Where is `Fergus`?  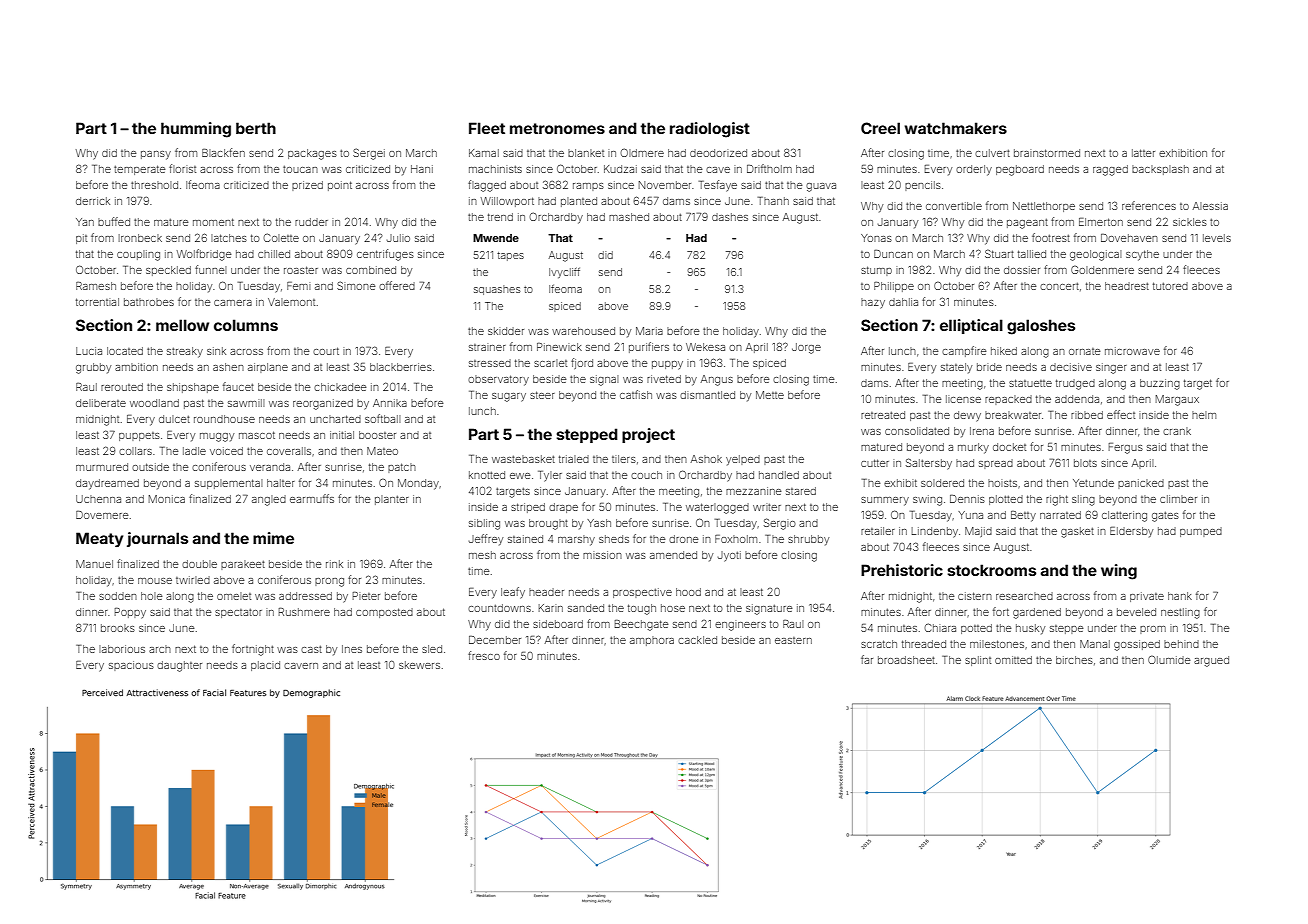 Fergus is located at coordinates (1126, 448).
